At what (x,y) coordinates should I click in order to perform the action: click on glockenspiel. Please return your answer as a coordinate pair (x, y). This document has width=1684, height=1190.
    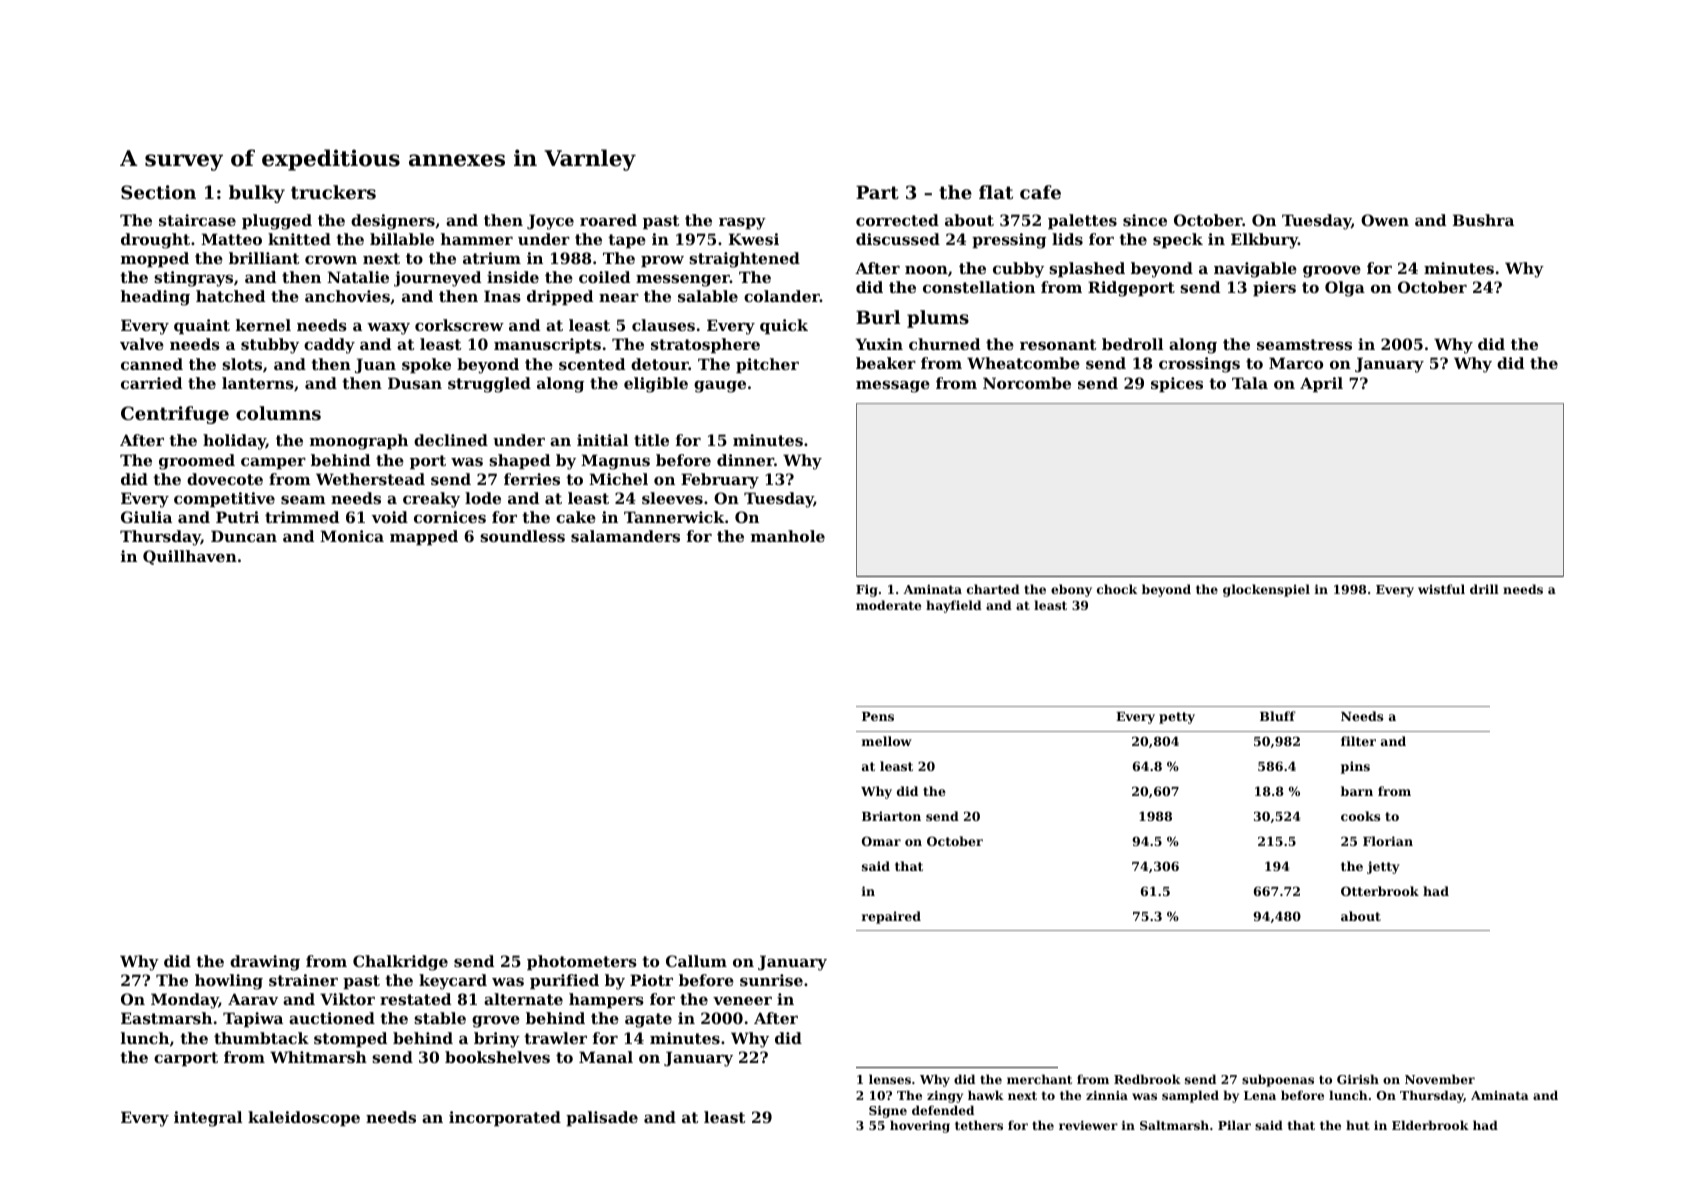
    Looking at the image, I should click on (1266, 590).
